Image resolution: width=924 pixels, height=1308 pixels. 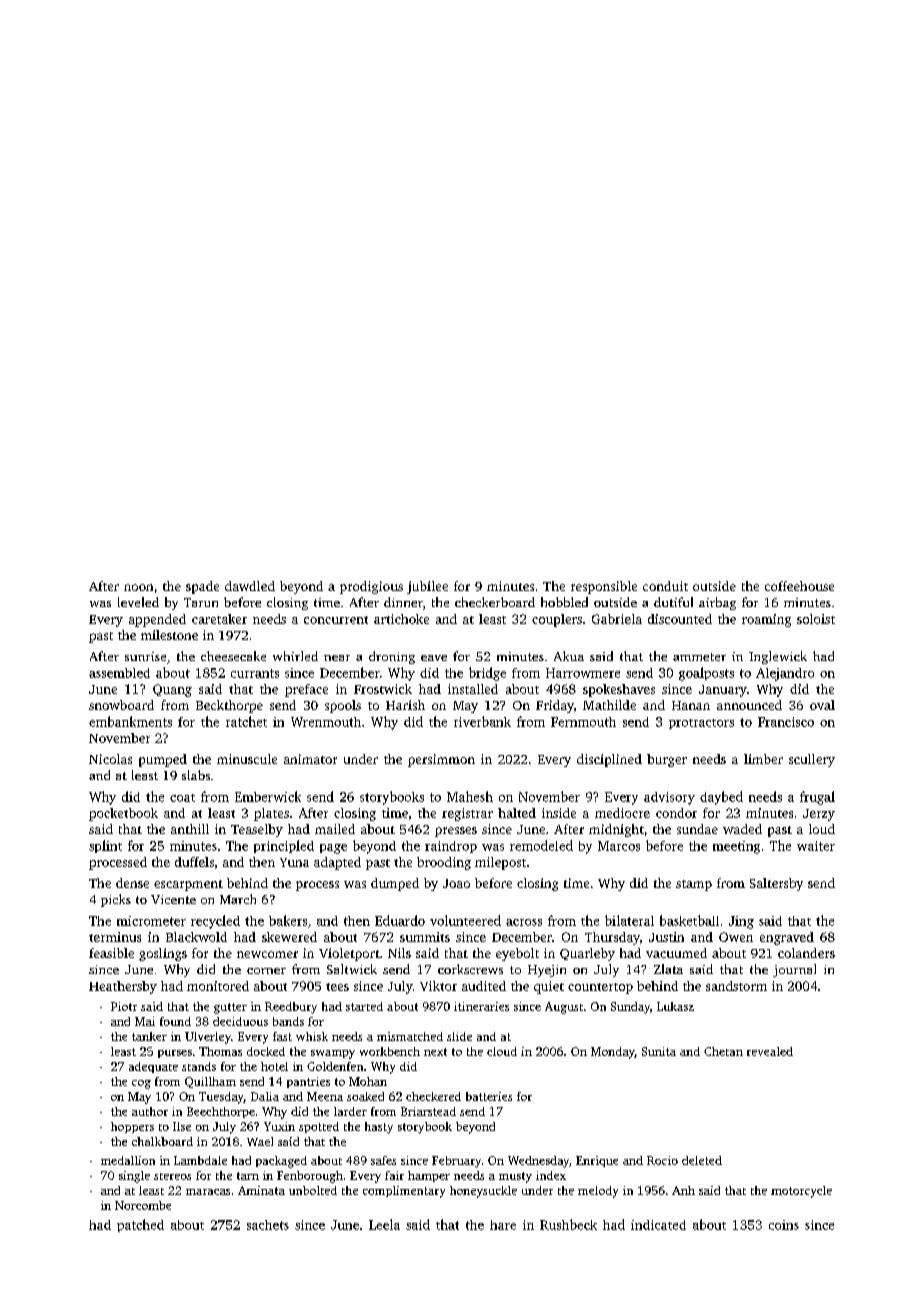 I want to click on droning, so click(x=392, y=657).
